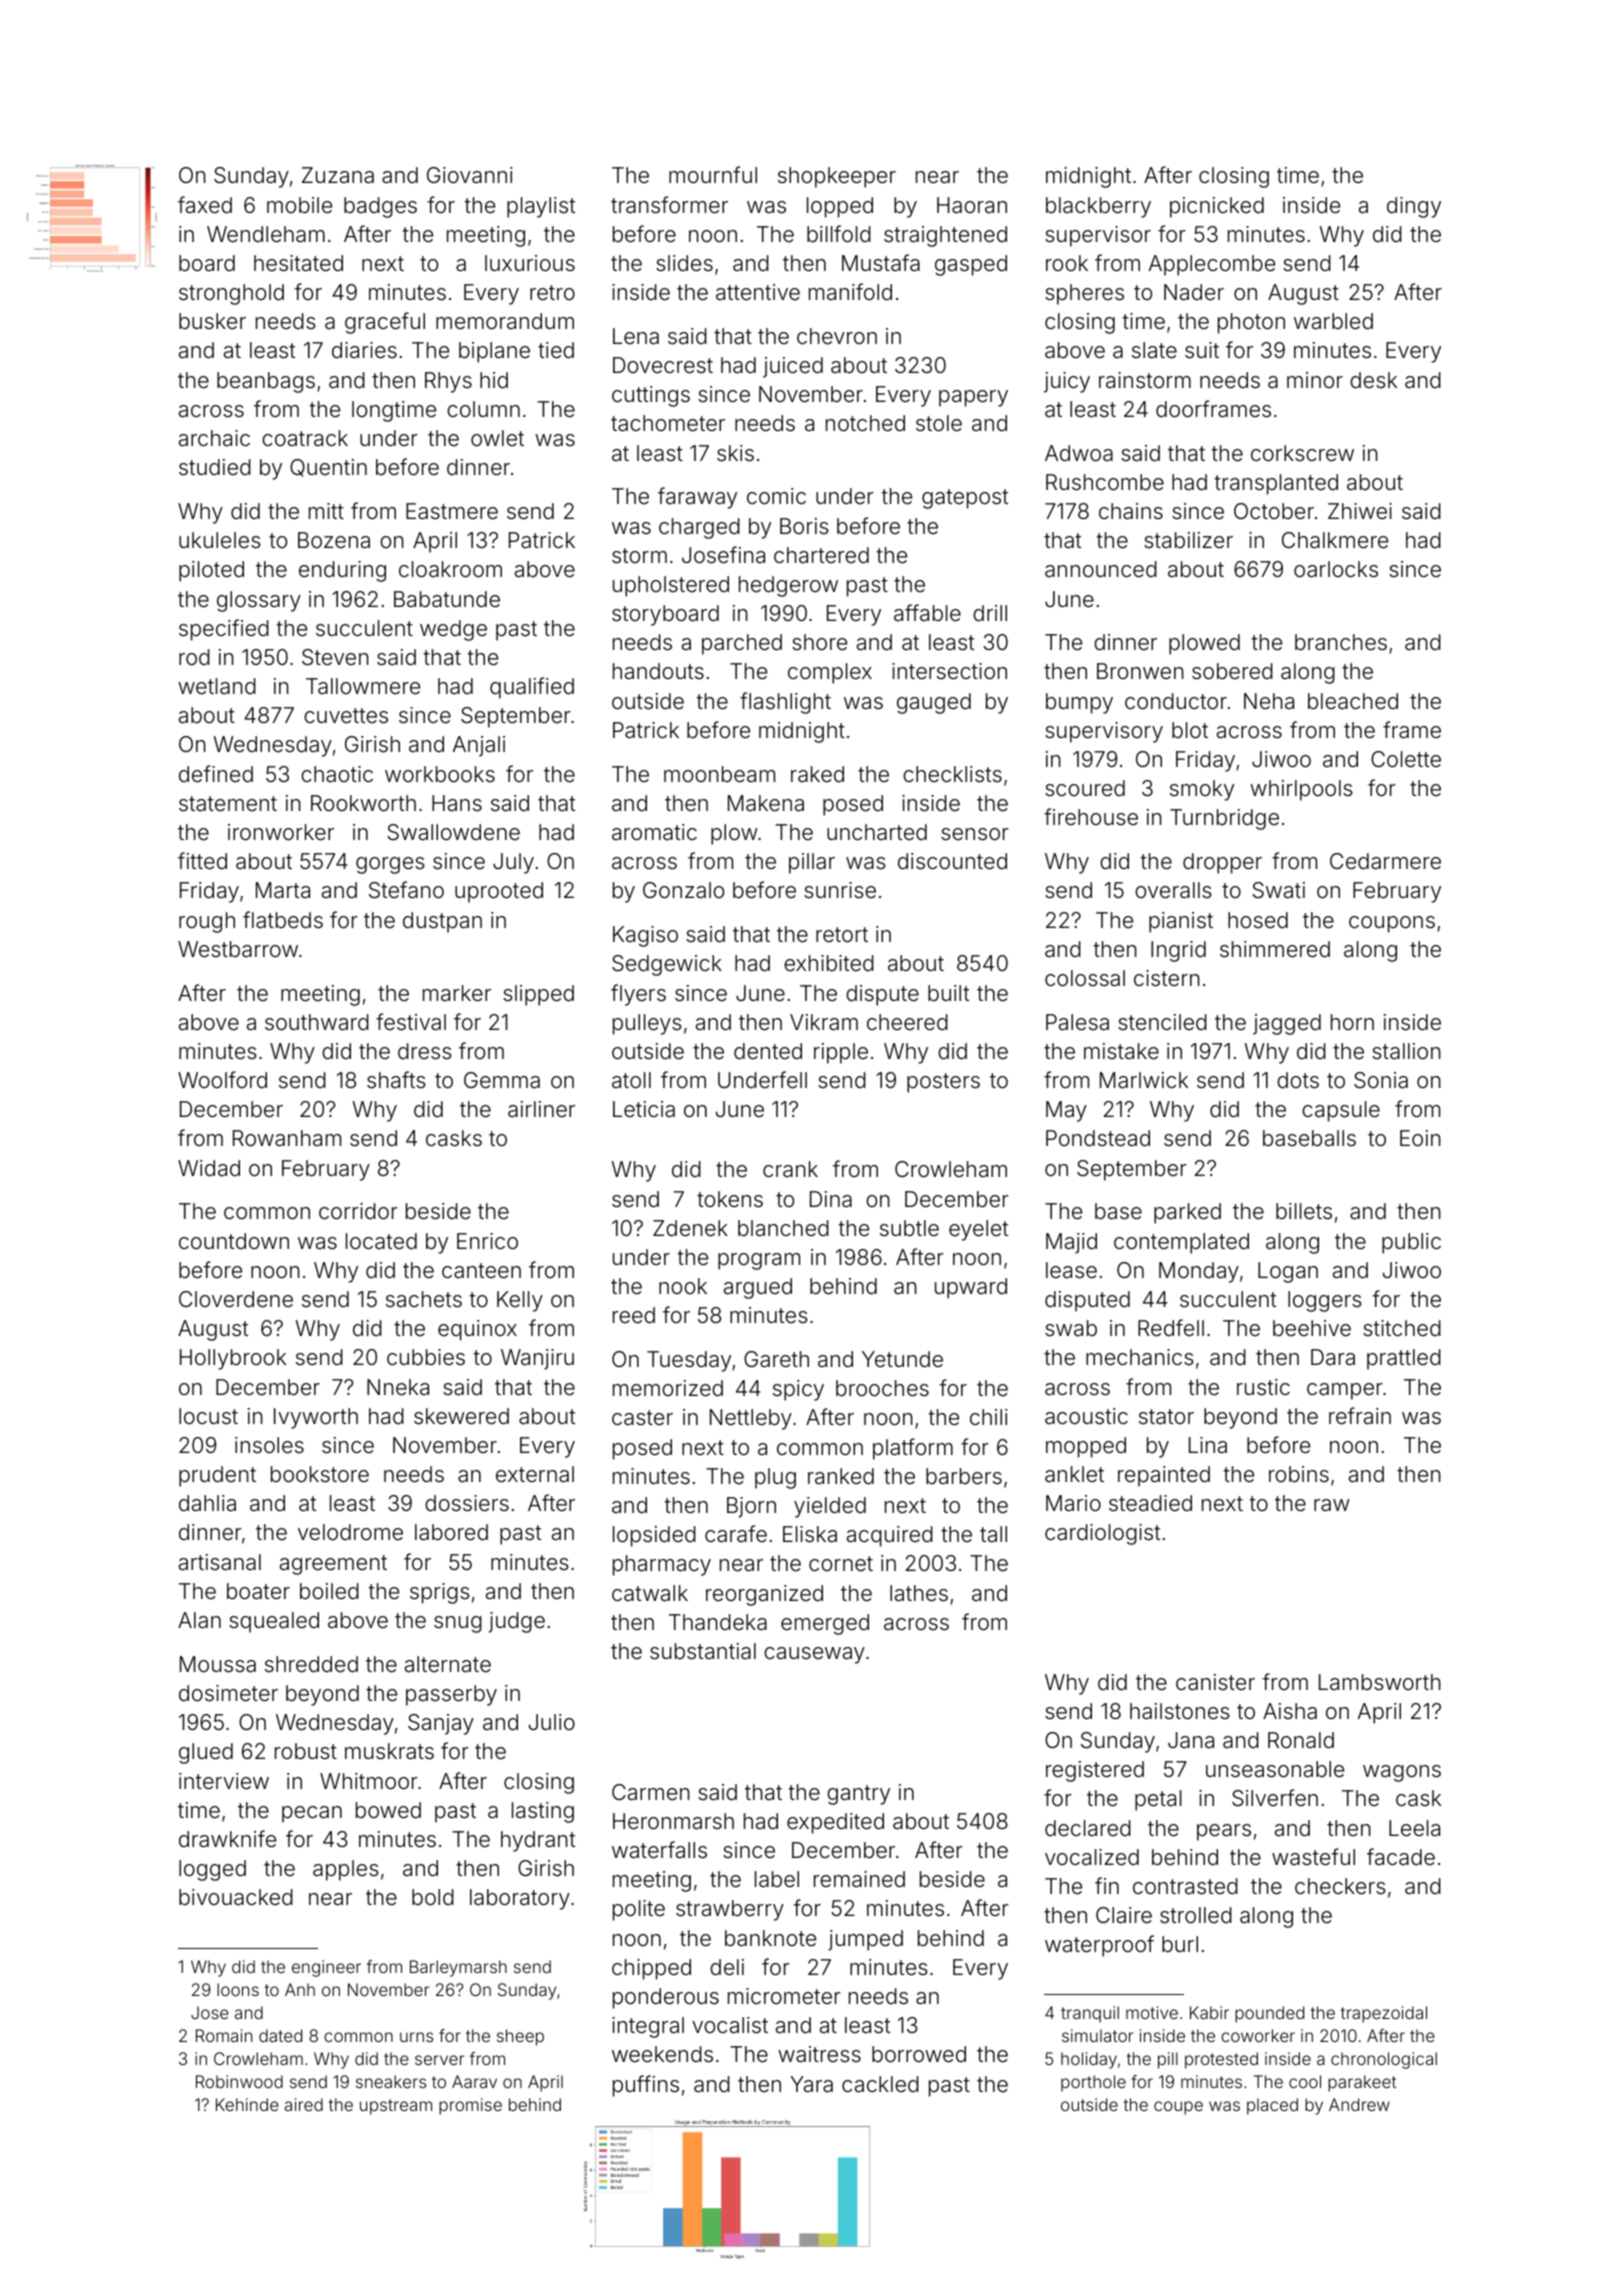 The width and height of the document is (1620, 2292). What do you see at coordinates (713, 174) in the document?
I see `mournful` at bounding box center [713, 174].
